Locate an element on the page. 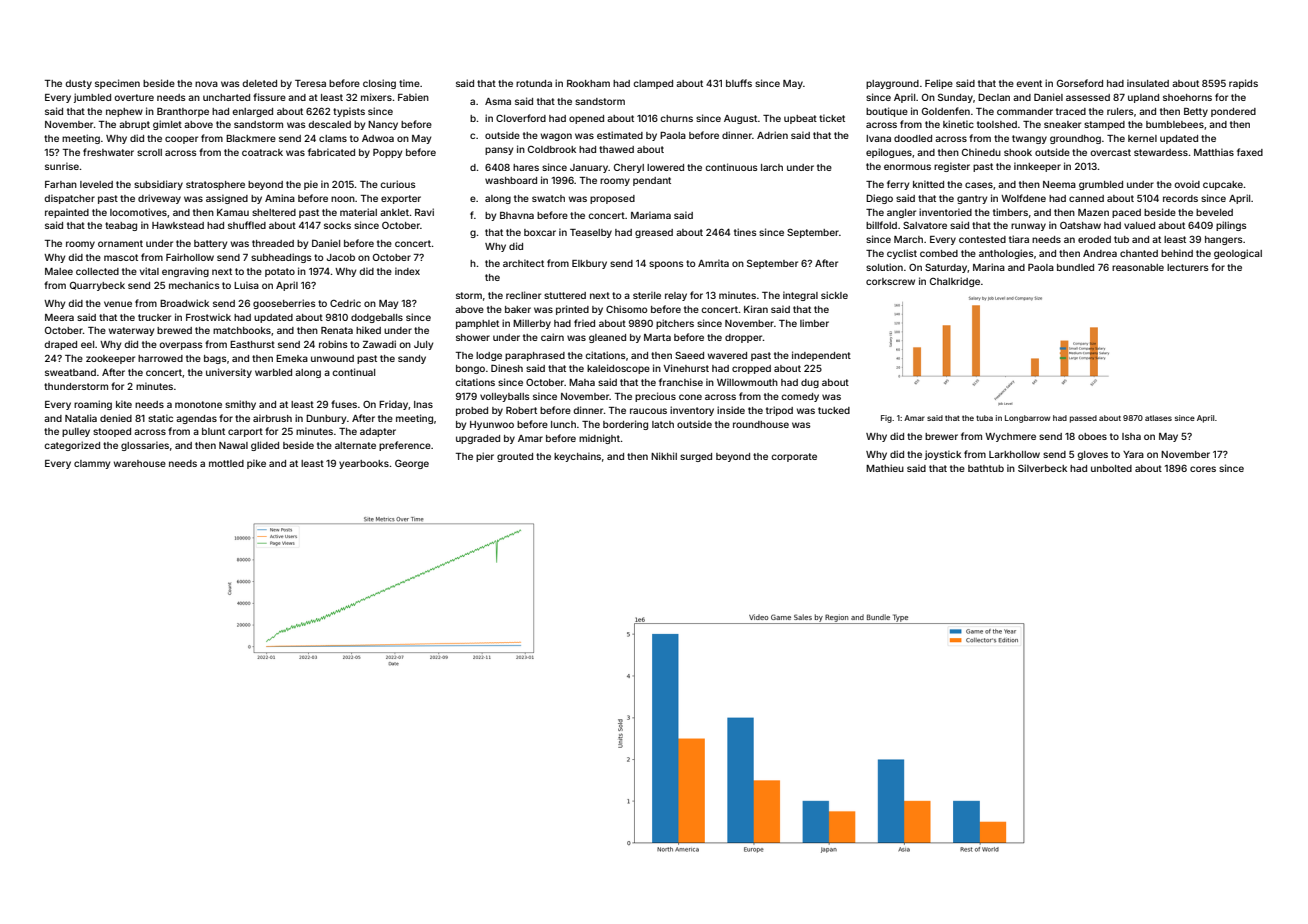 This document has height=924, width=1308. stuttered is located at coordinates (565, 295).
